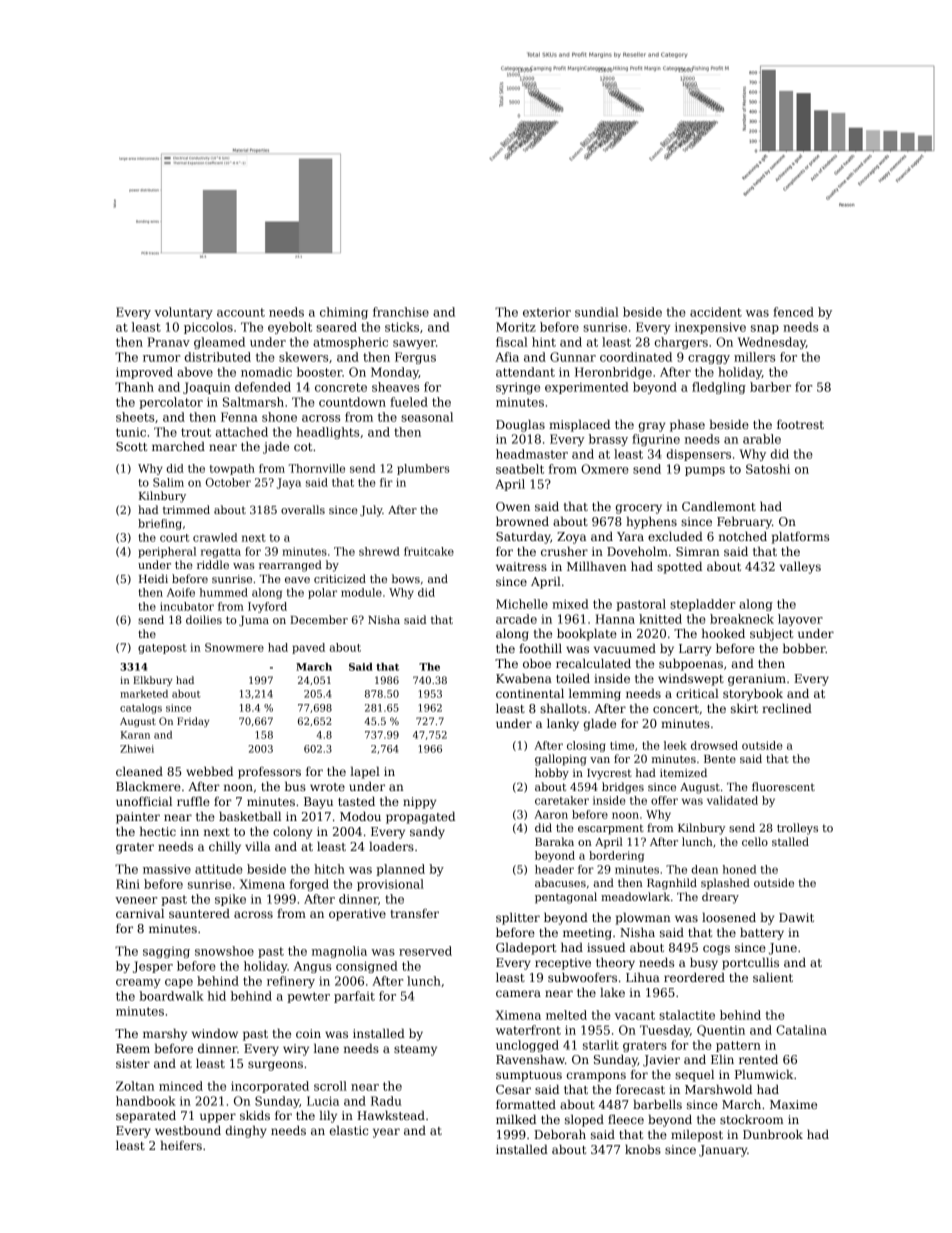 The height and width of the document is (1233, 952). Describe the element at coordinates (153, 578) in the document. I see `Heidi` at that location.
